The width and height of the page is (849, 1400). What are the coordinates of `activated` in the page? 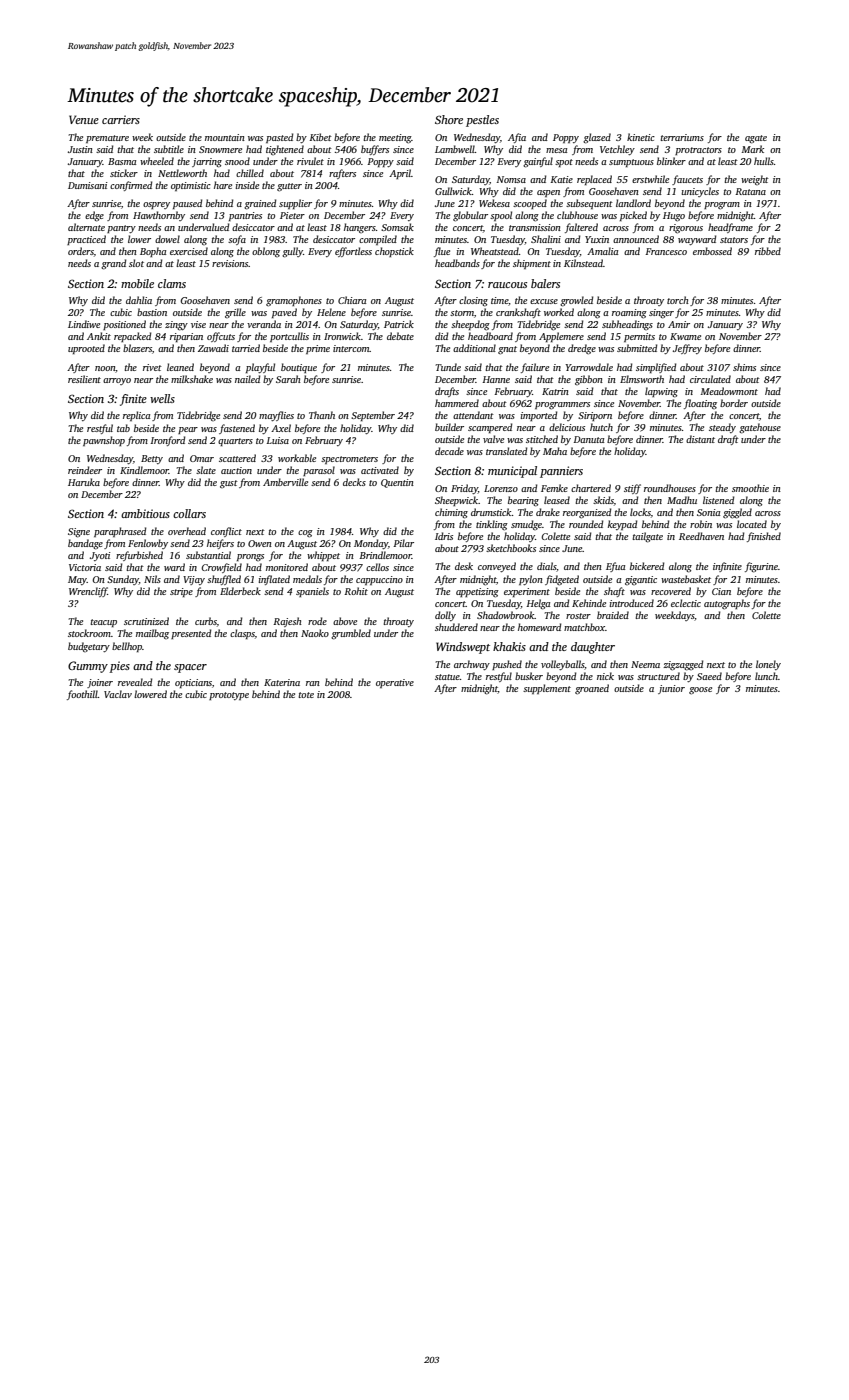 It's located at (380, 470).
